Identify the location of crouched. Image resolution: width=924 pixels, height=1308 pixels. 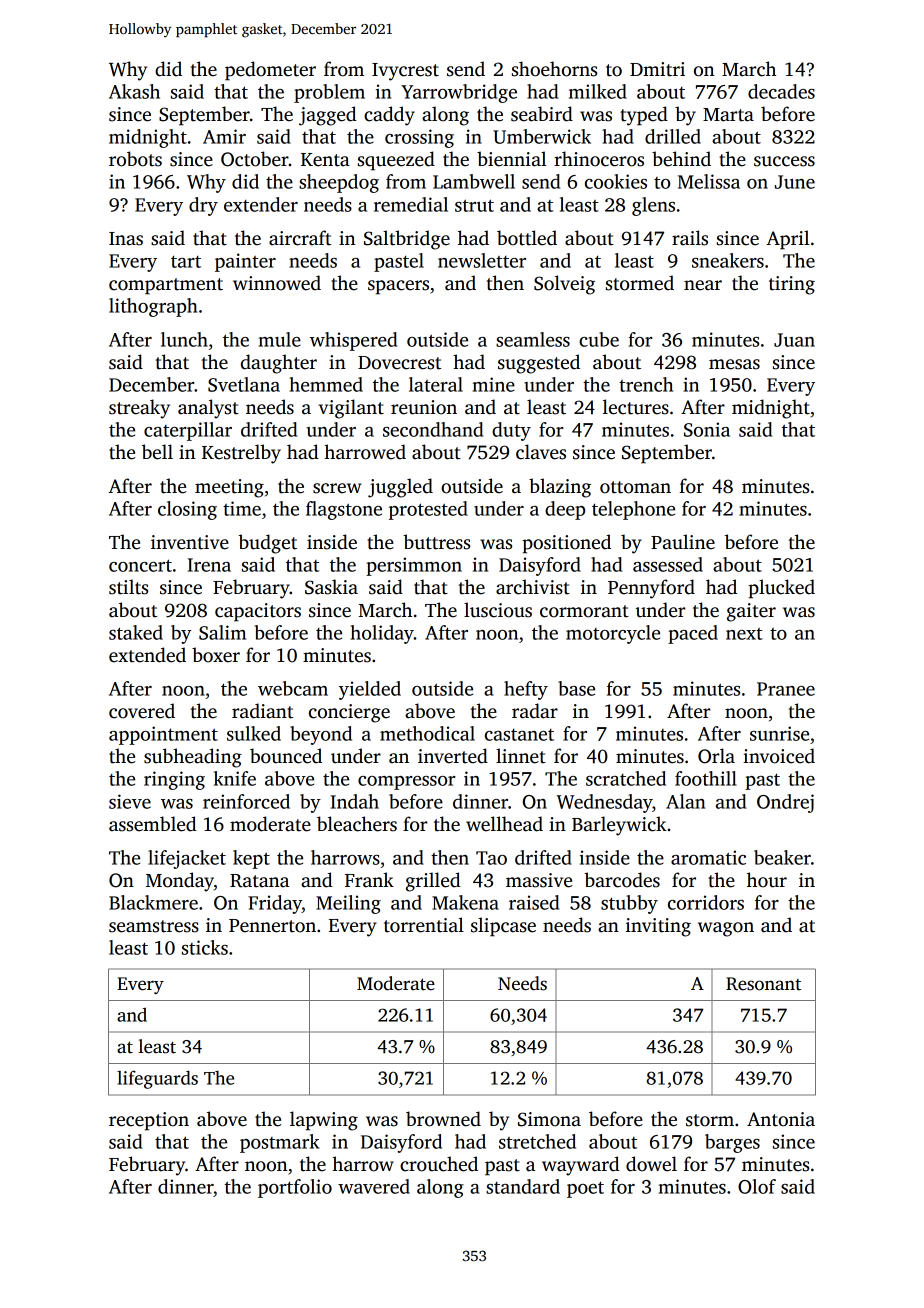
(439, 1164).
